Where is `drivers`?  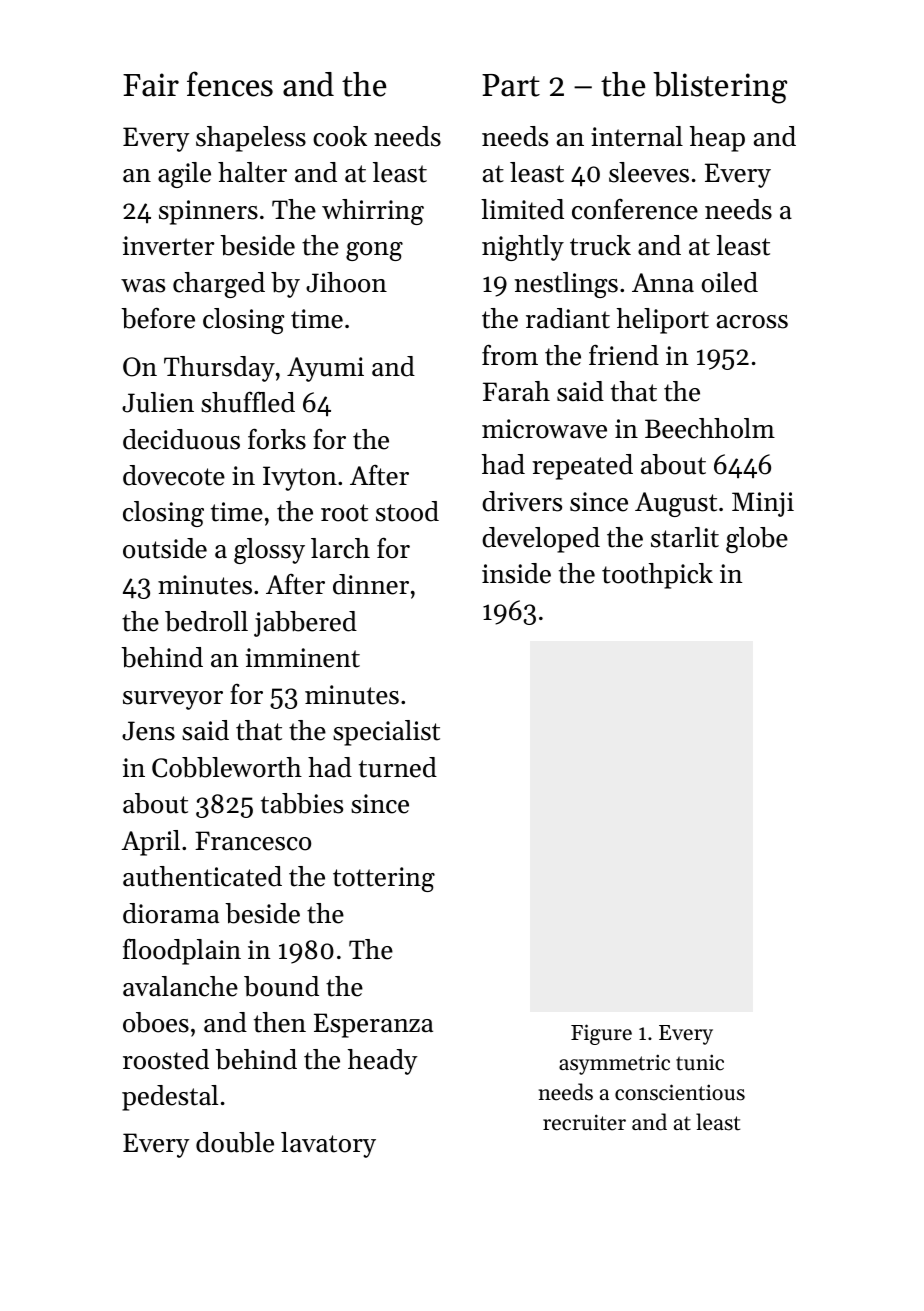
drivers is located at coordinates (522, 501).
